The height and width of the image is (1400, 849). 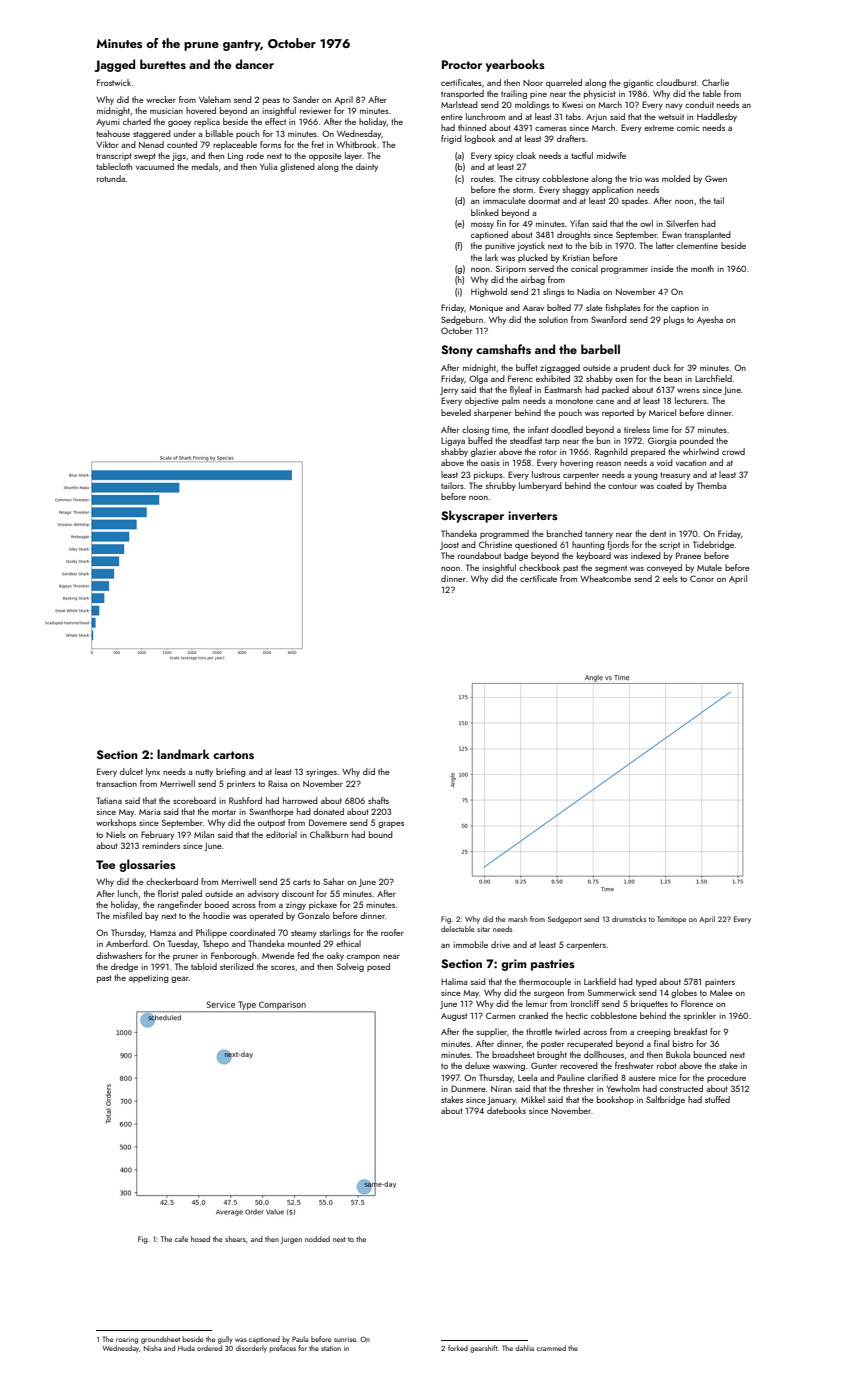 What do you see at coordinates (716, 178) in the image?
I see `Gwen` at bounding box center [716, 178].
